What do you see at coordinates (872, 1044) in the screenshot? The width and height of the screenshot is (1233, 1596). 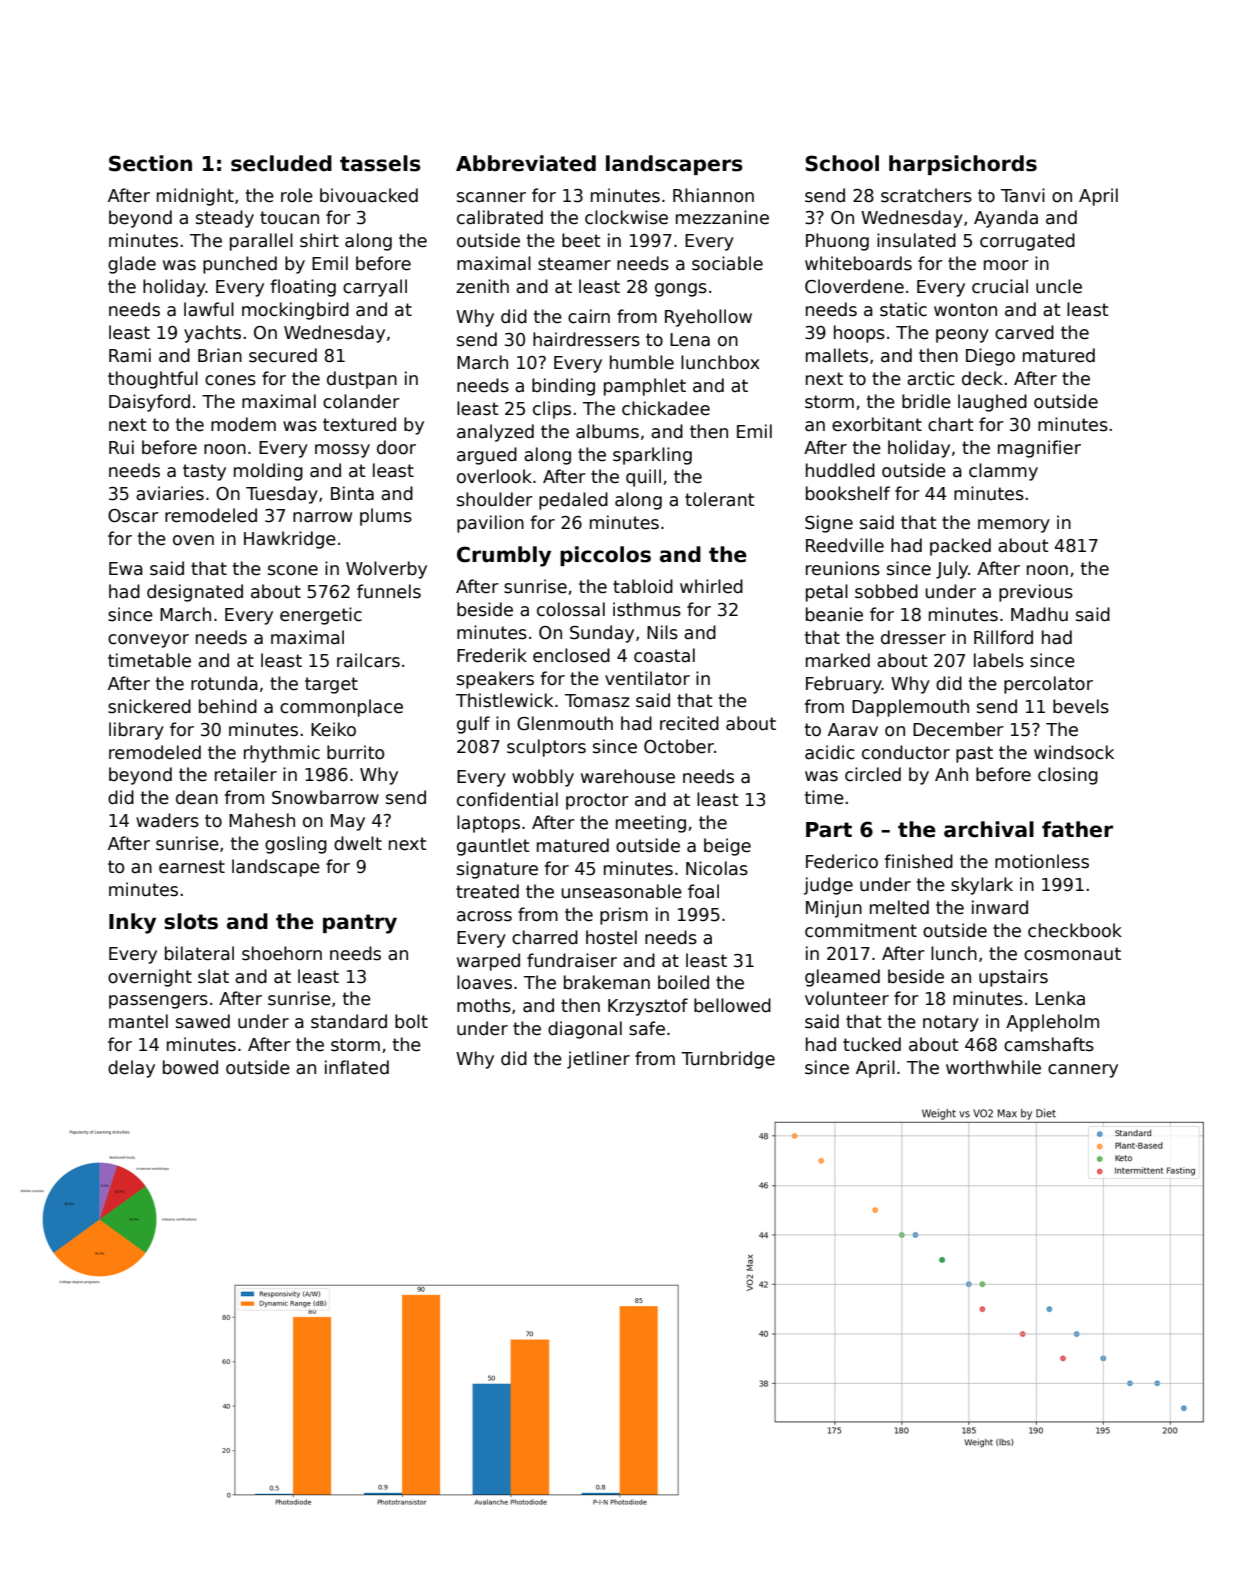 I see `tucked` at bounding box center [872, 1044].
